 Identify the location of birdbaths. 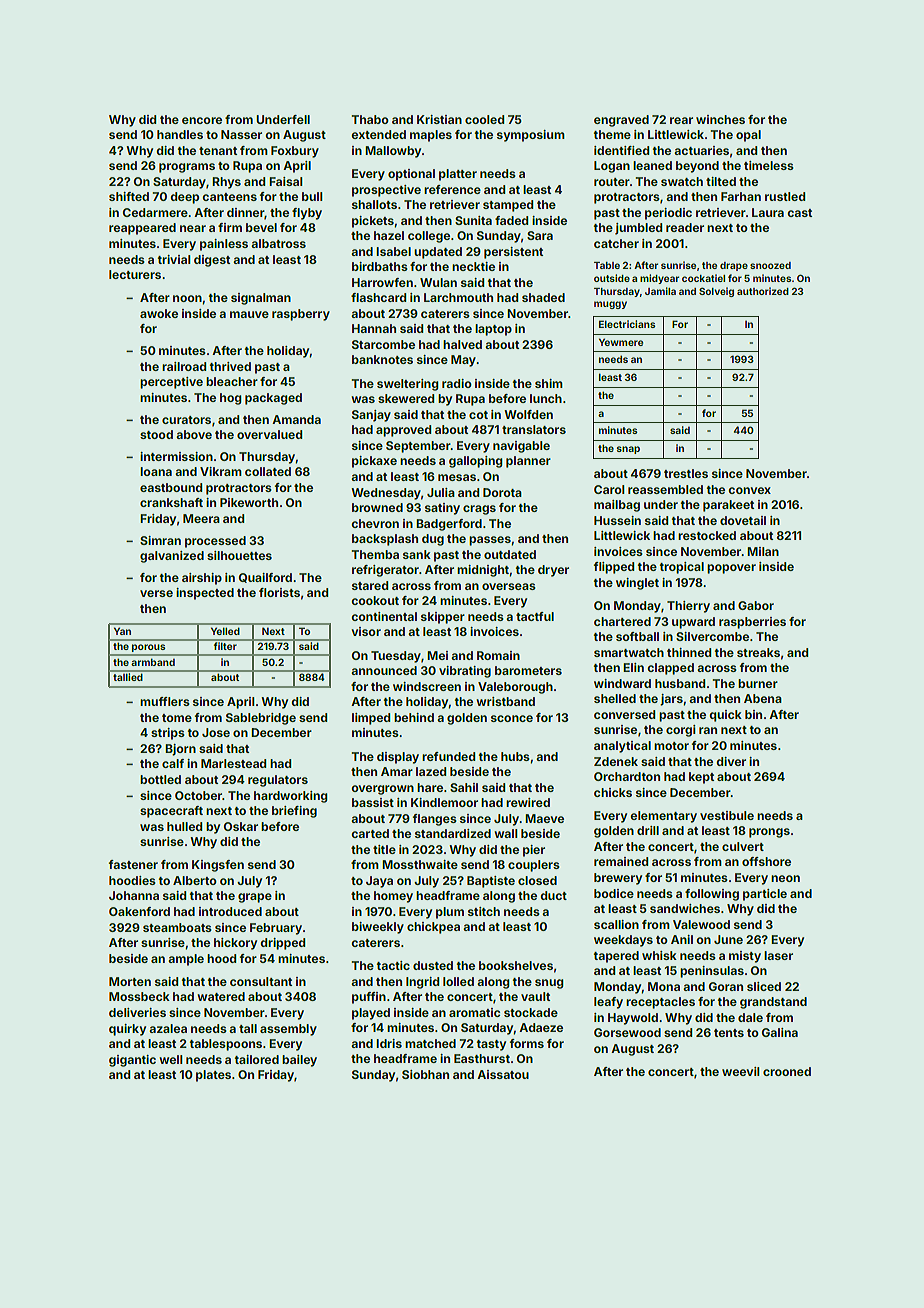
(380, 266).
